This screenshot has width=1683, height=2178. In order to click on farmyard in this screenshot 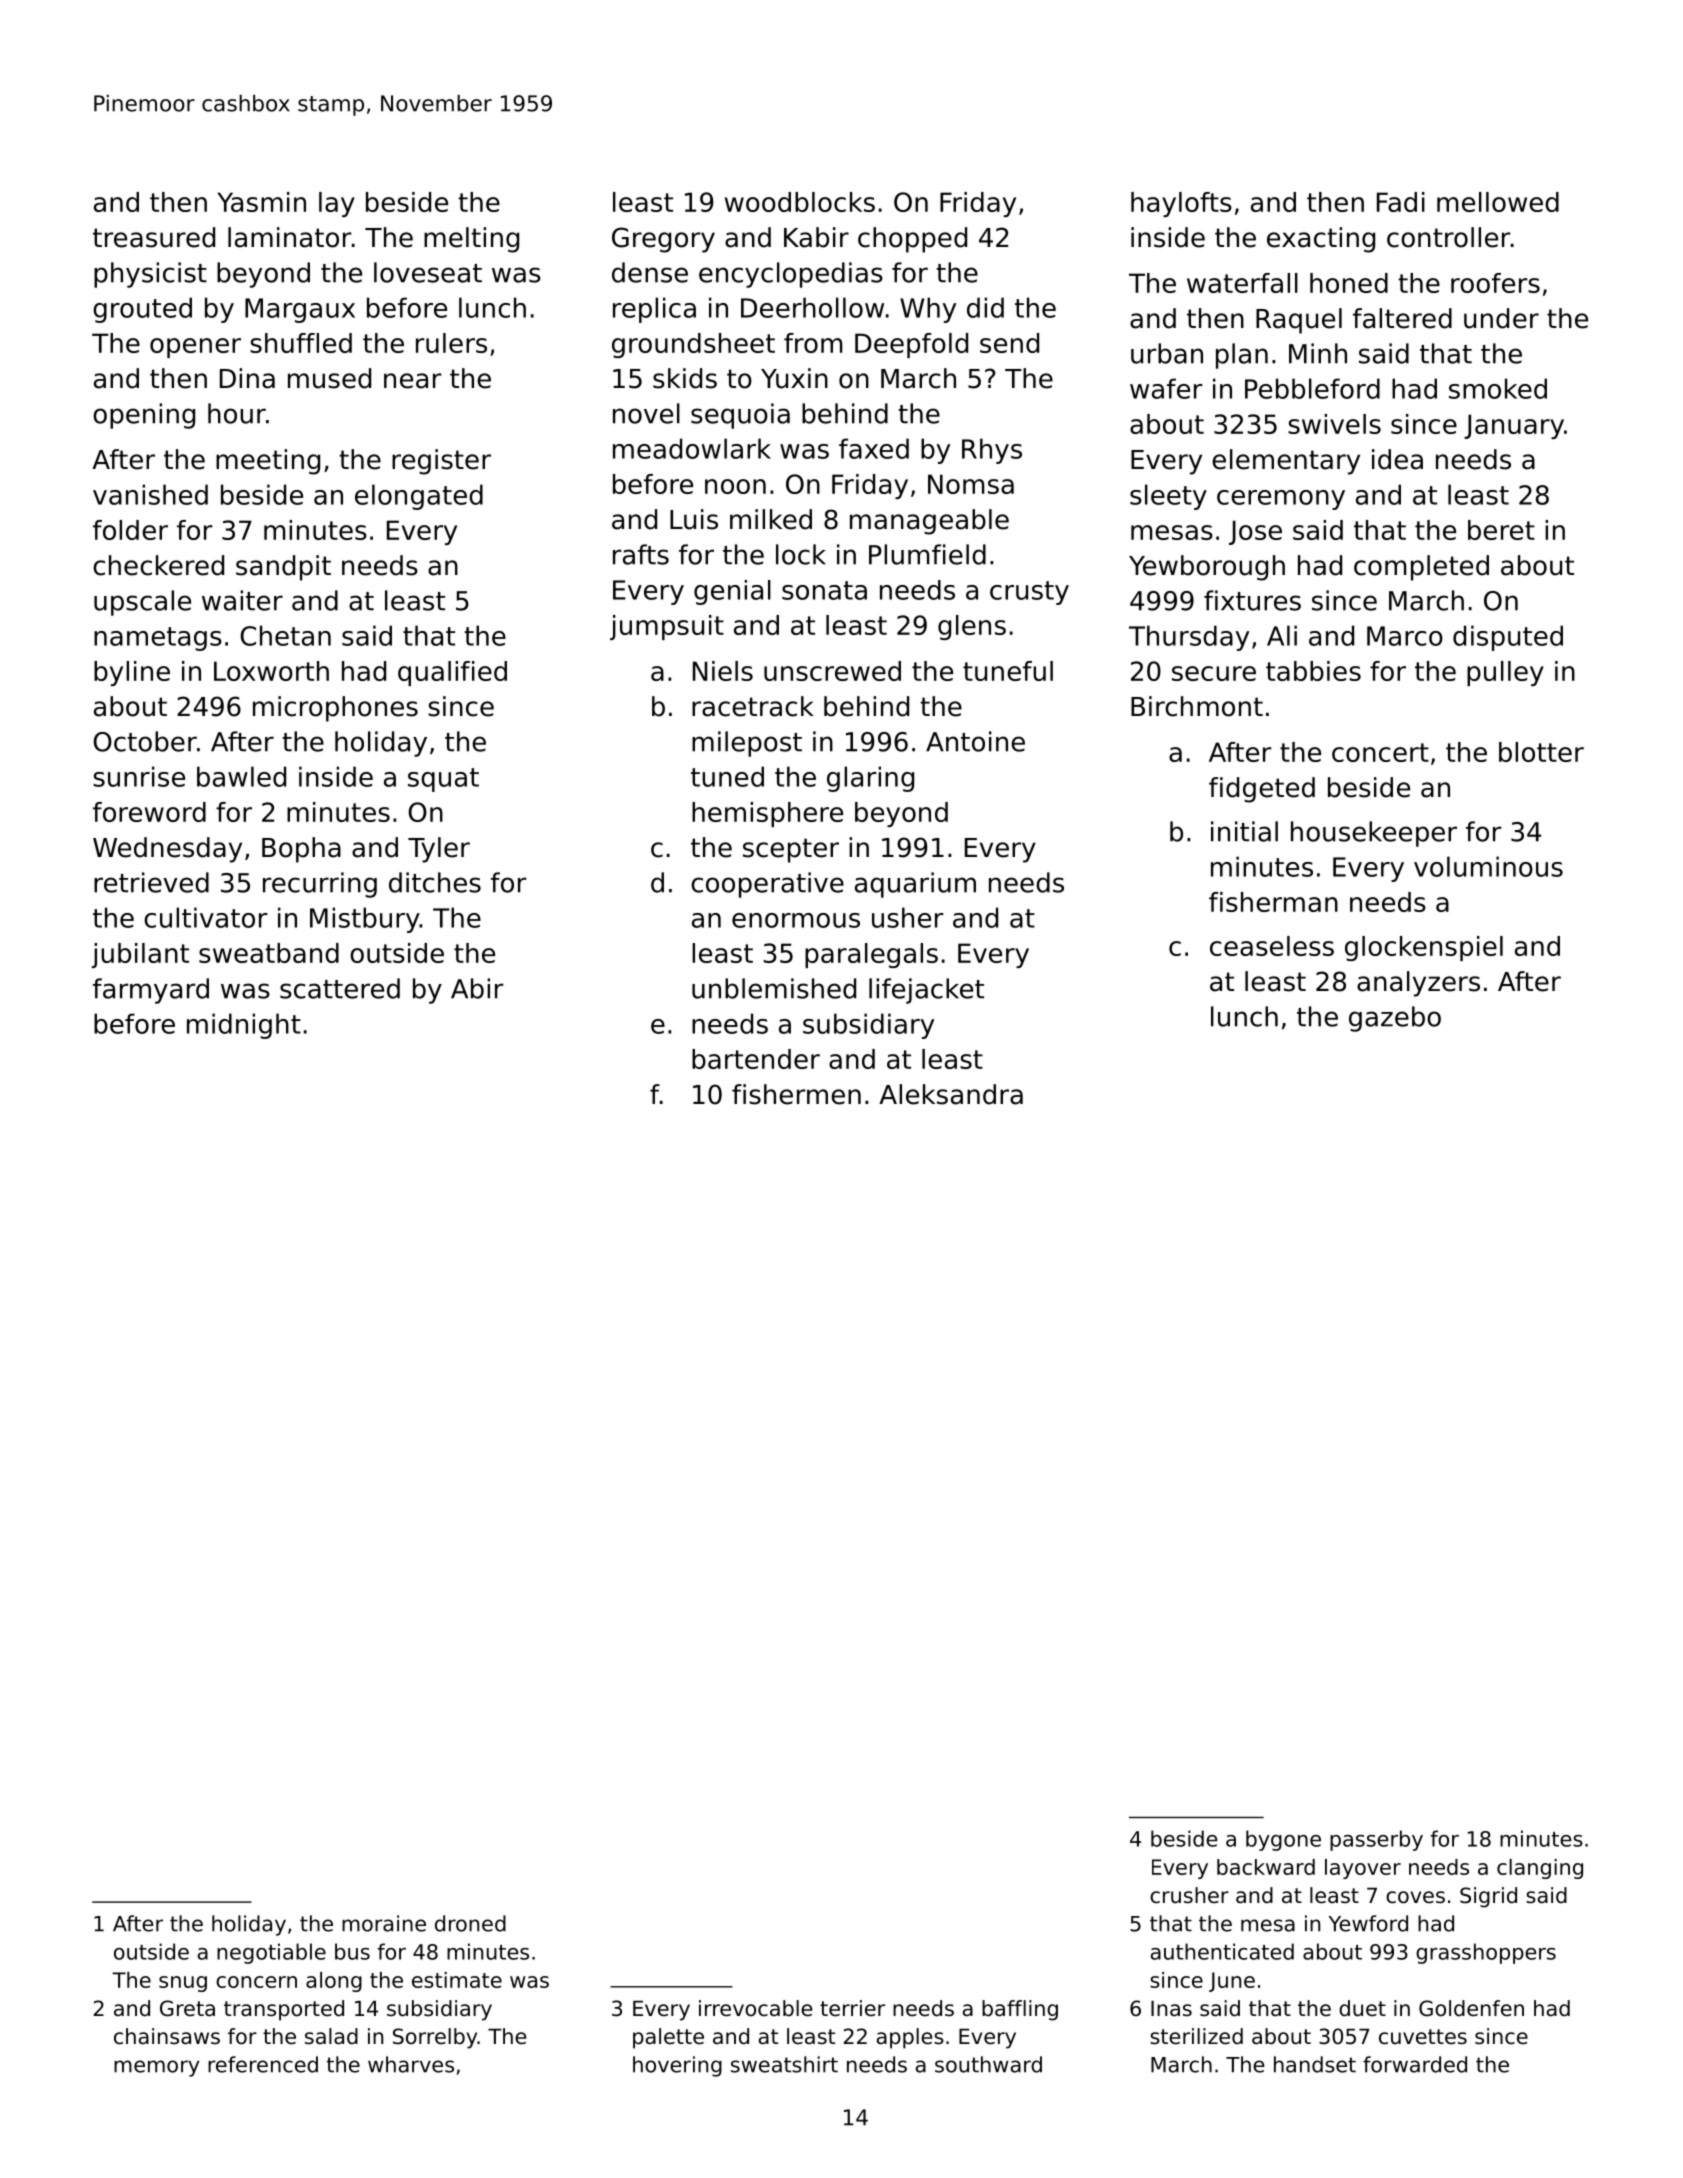, I will do `click(151, 991)`.
